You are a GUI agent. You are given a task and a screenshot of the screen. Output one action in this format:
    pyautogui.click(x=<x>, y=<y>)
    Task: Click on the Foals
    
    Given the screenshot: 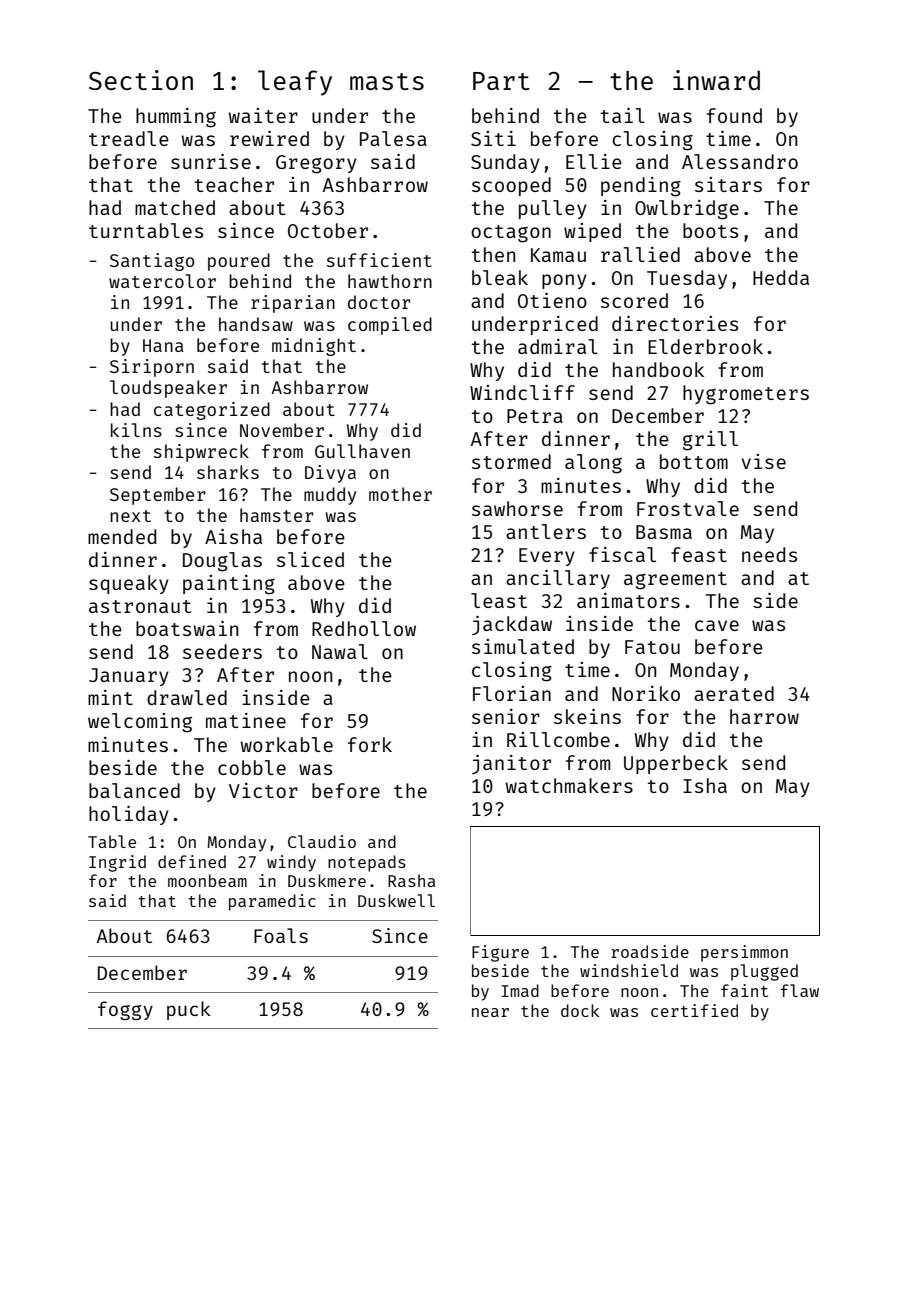 What is the action you would take?
    pyautogui.click(x=281, y=935)
